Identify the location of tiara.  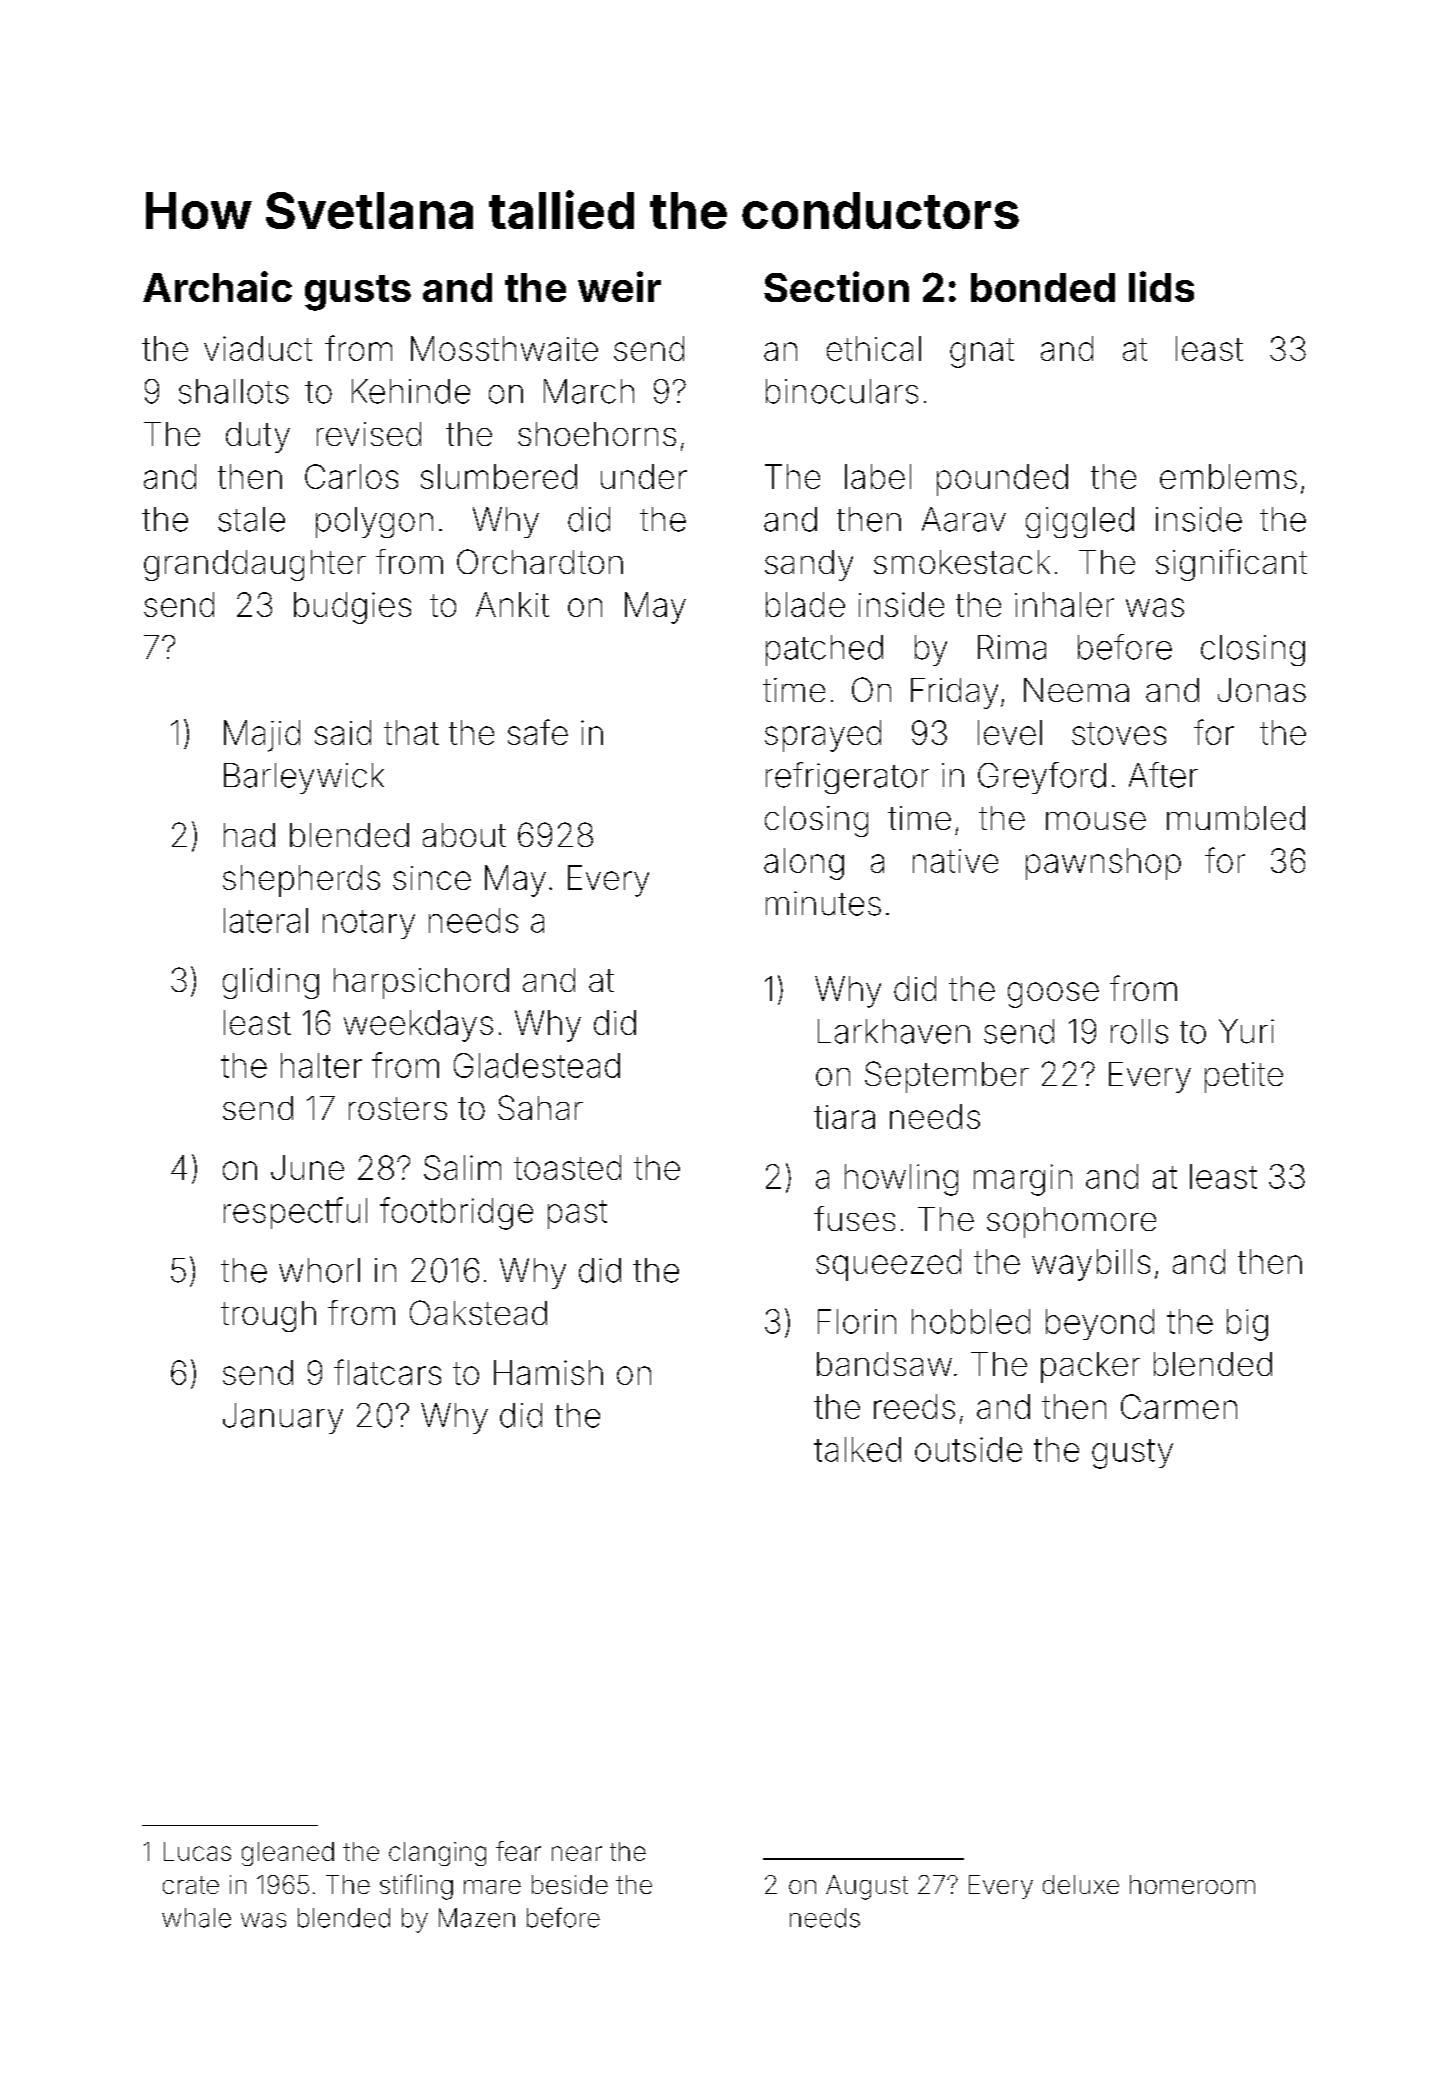
(844, 1117).
